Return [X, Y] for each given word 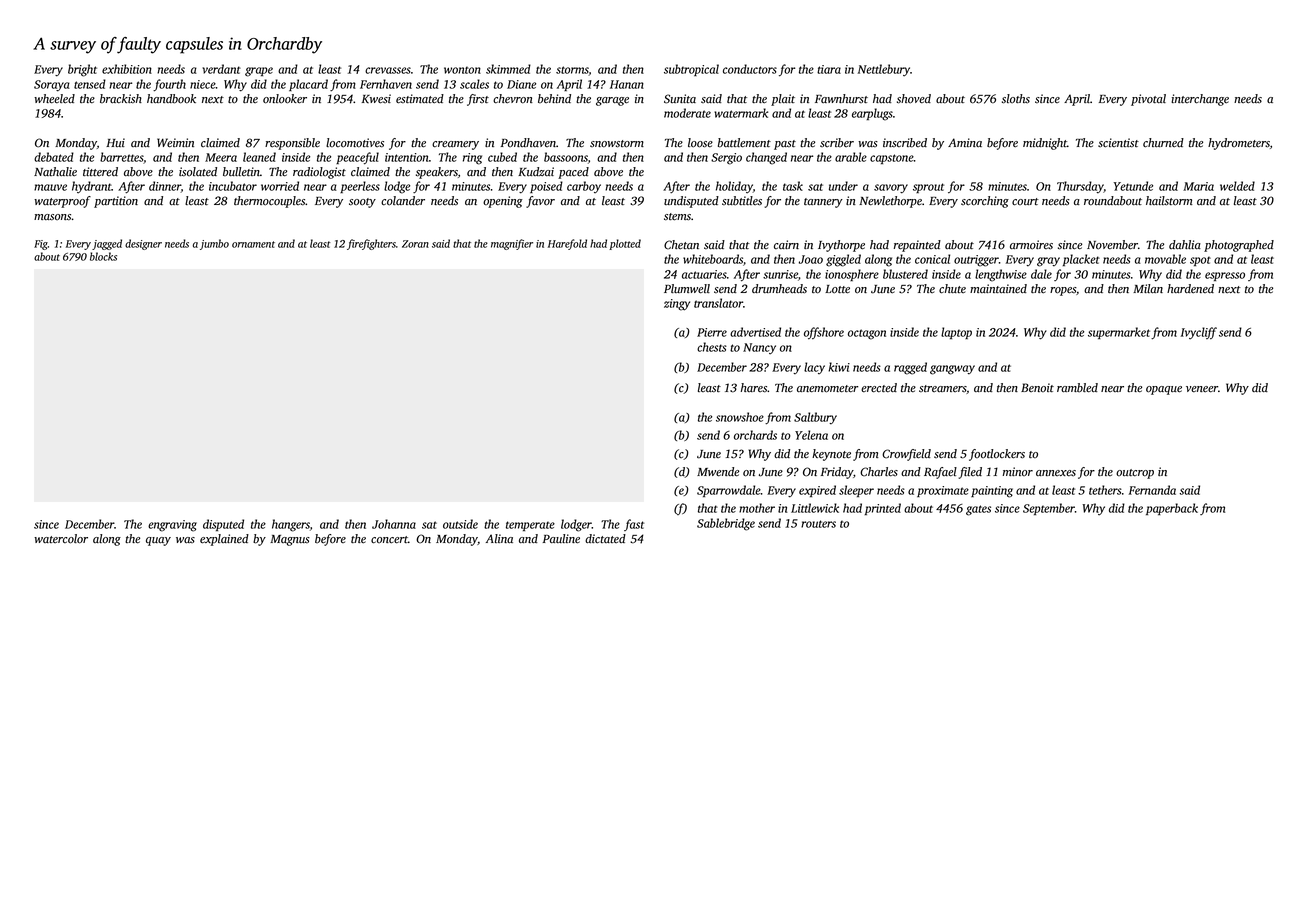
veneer [1202, 389]
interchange [1200, 100]
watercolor [61, 539]
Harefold [567, 244]
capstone [892, 159]
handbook [171, 99]
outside [460, 524]
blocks [103, 256]
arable [851, 157]
